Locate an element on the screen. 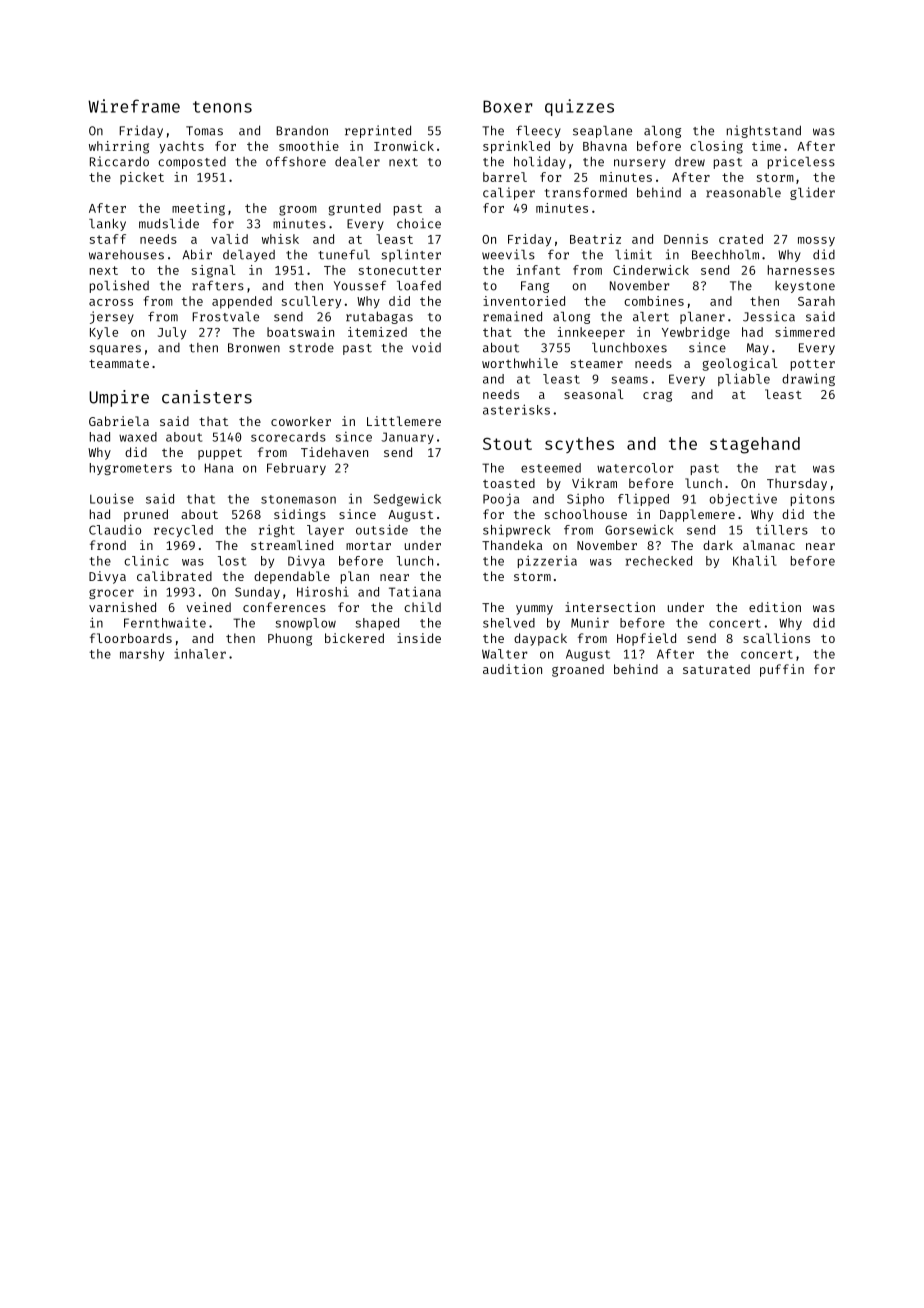 The image size is (924, 1308). recycled is located at coordinates (183, 531).
